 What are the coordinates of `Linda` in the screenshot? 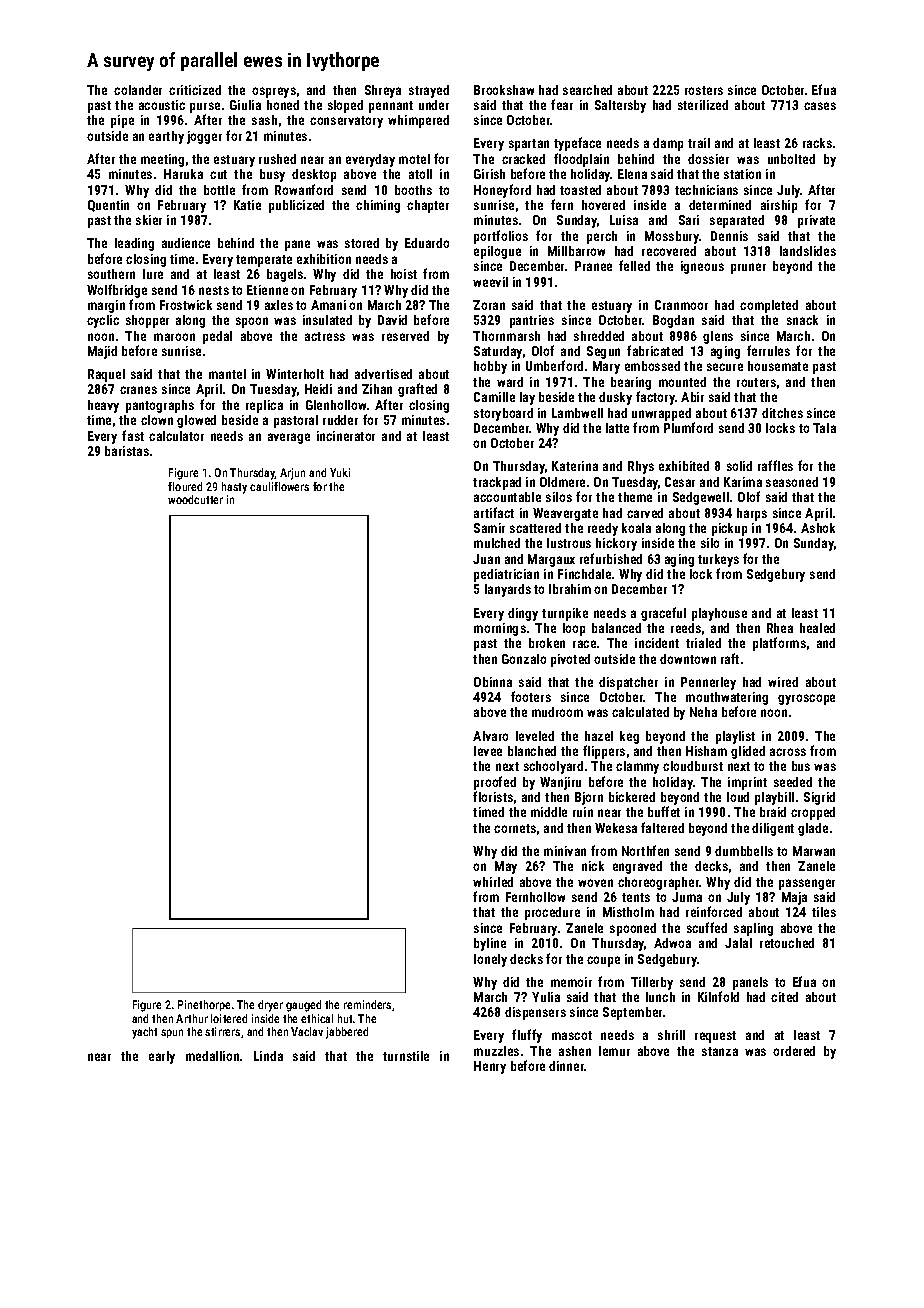 It's located at (268, 1056).
